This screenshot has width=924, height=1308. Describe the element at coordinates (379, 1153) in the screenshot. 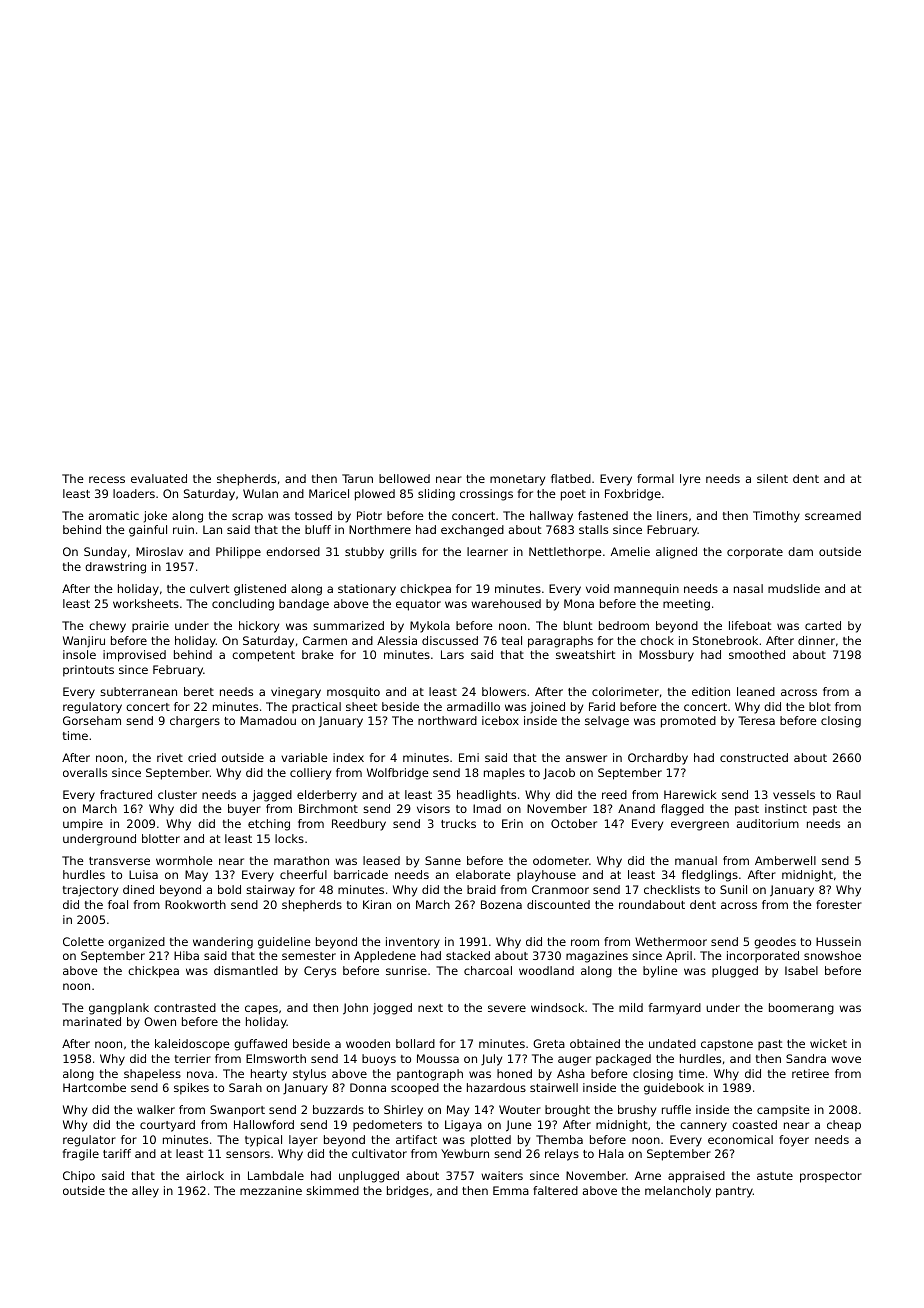

I see `cultivator` at that location.
